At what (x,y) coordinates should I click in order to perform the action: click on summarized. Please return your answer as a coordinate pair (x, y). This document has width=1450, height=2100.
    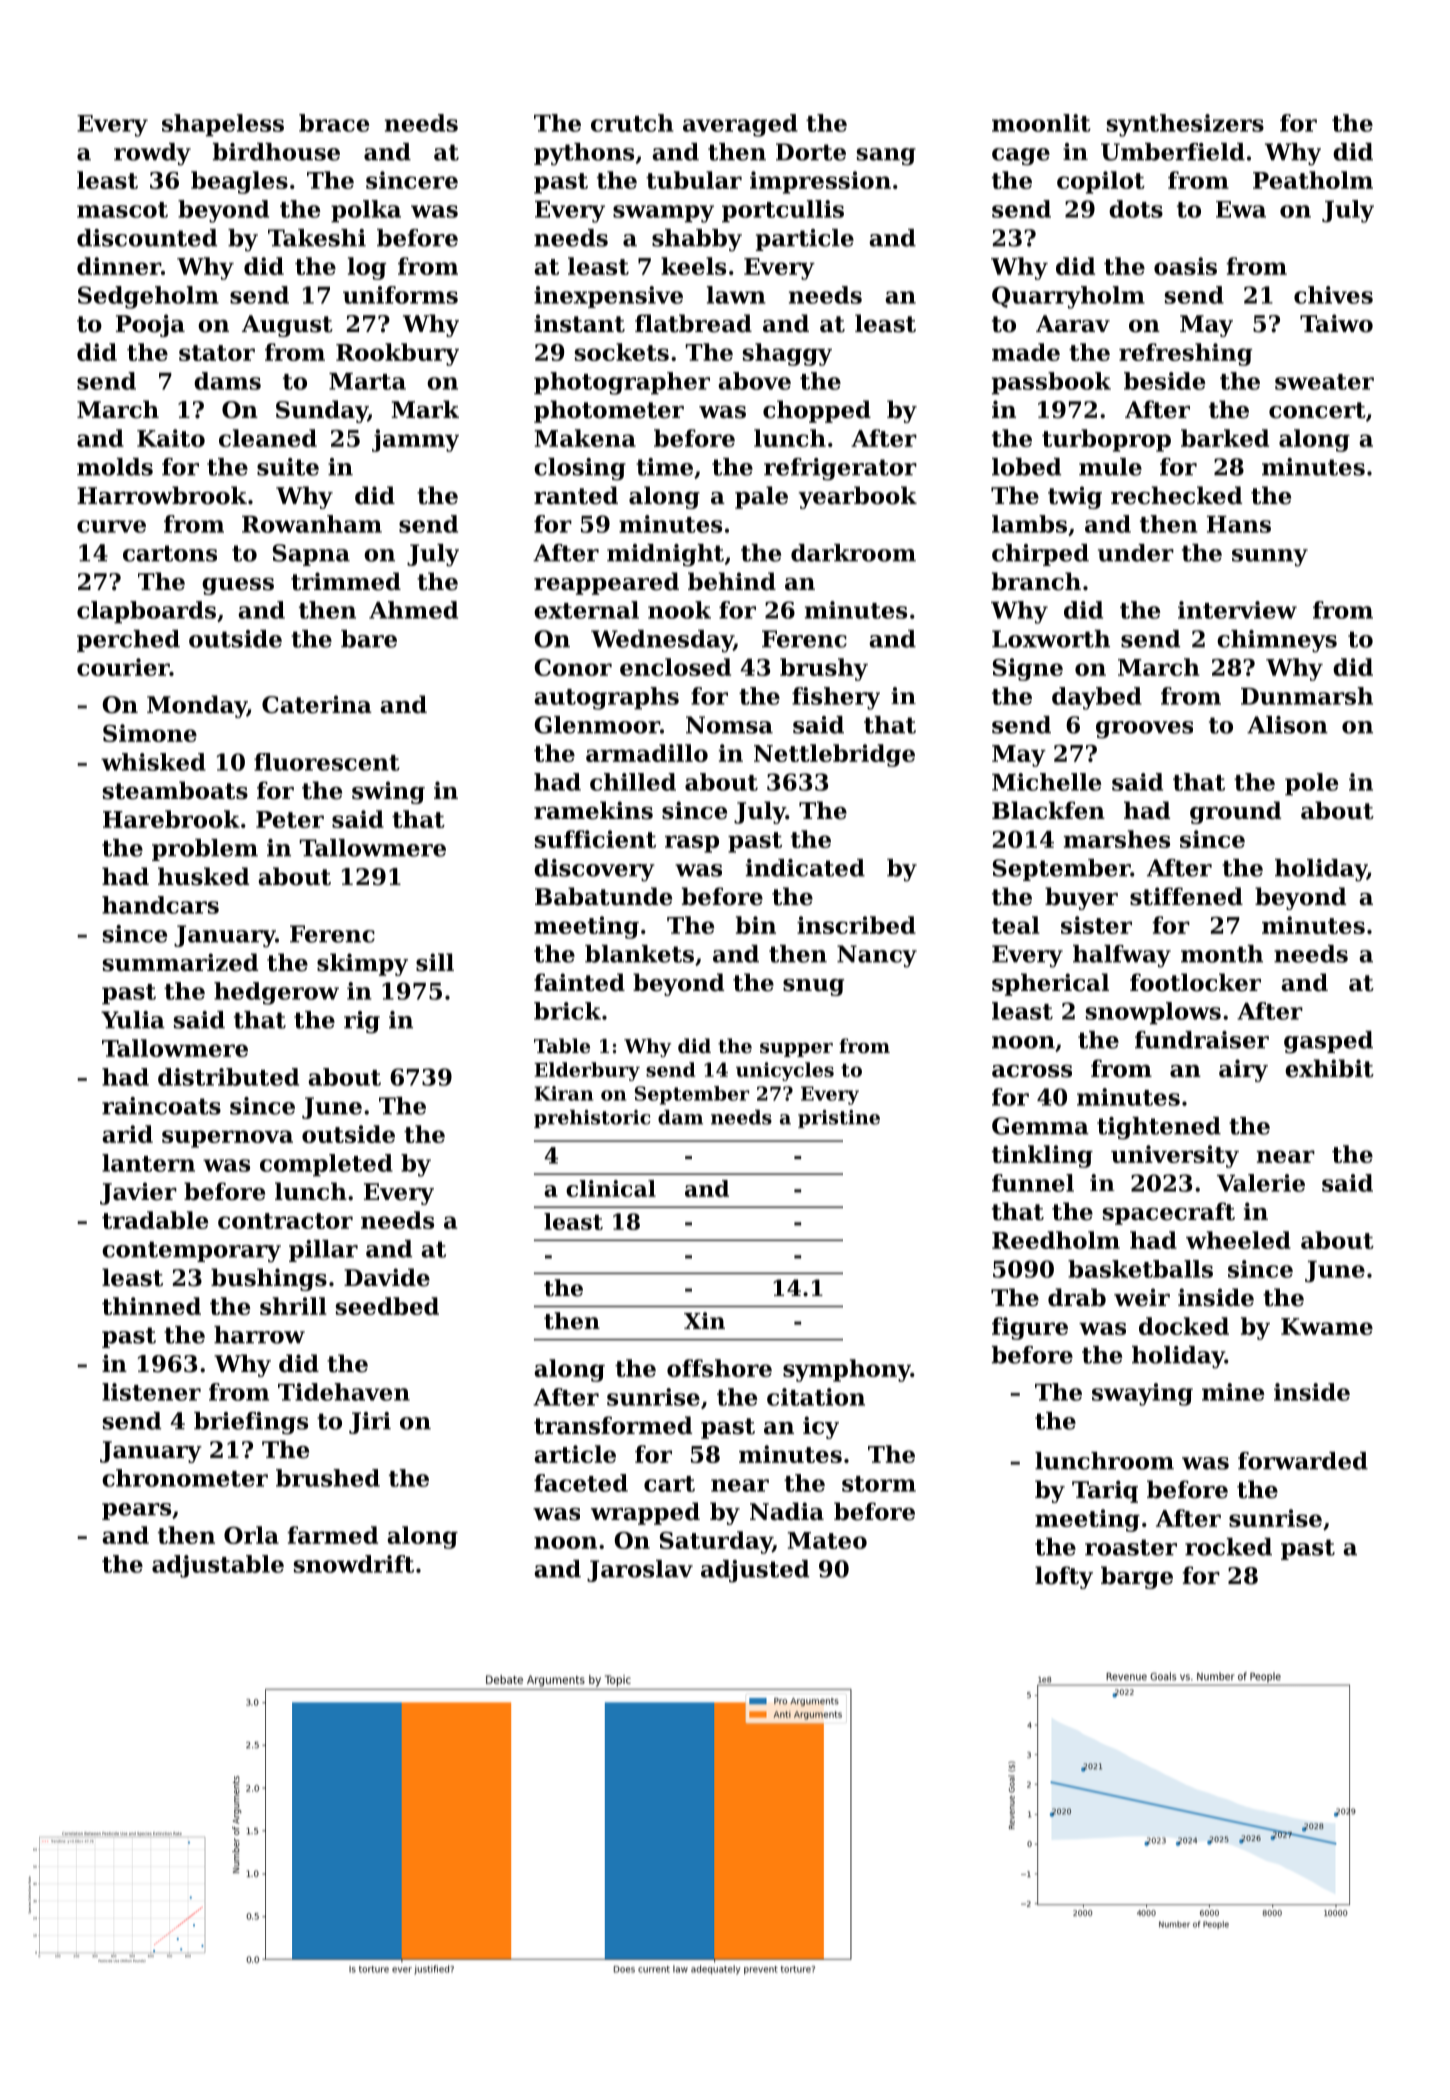
    Looking at the image, I should click on (180, 962).
